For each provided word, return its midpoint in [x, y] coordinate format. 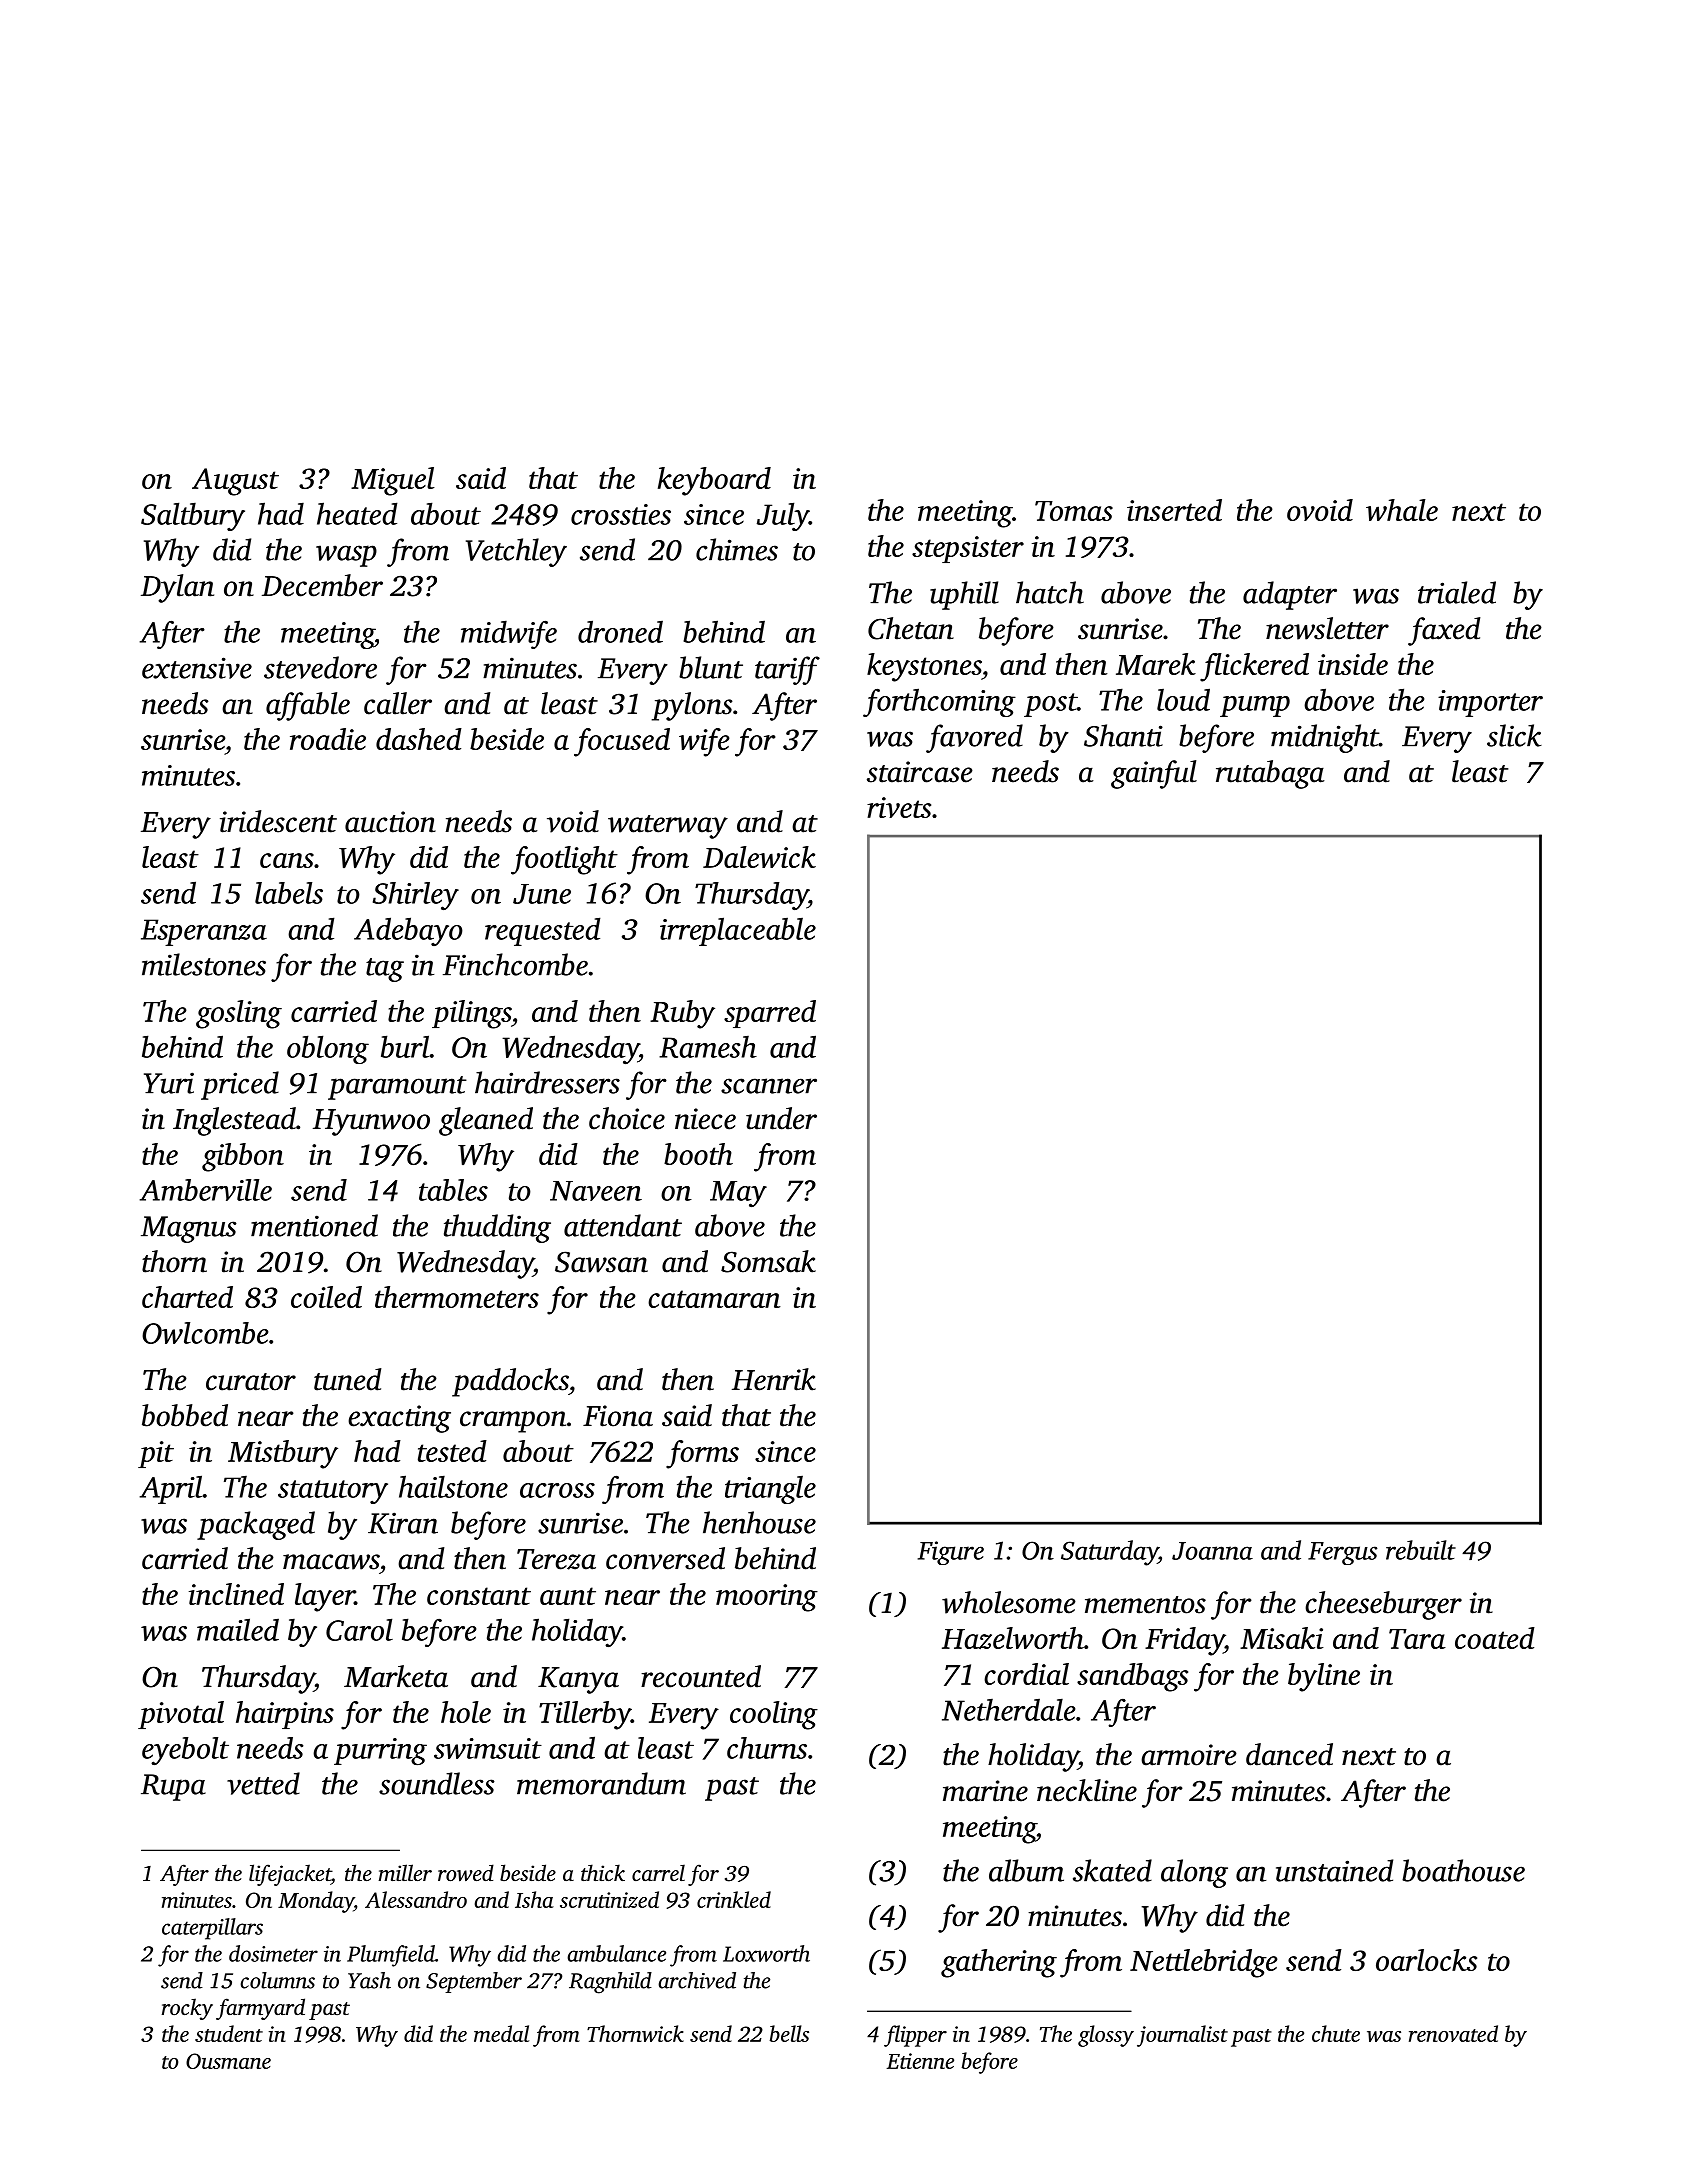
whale [1402, 510]
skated [1112, 1870]
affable [308, 706]
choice [627, 1118]
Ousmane [228, 2061]
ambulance [616, 1953]
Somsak [768, 1261]
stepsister [968, 549]
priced [240, 1085]
